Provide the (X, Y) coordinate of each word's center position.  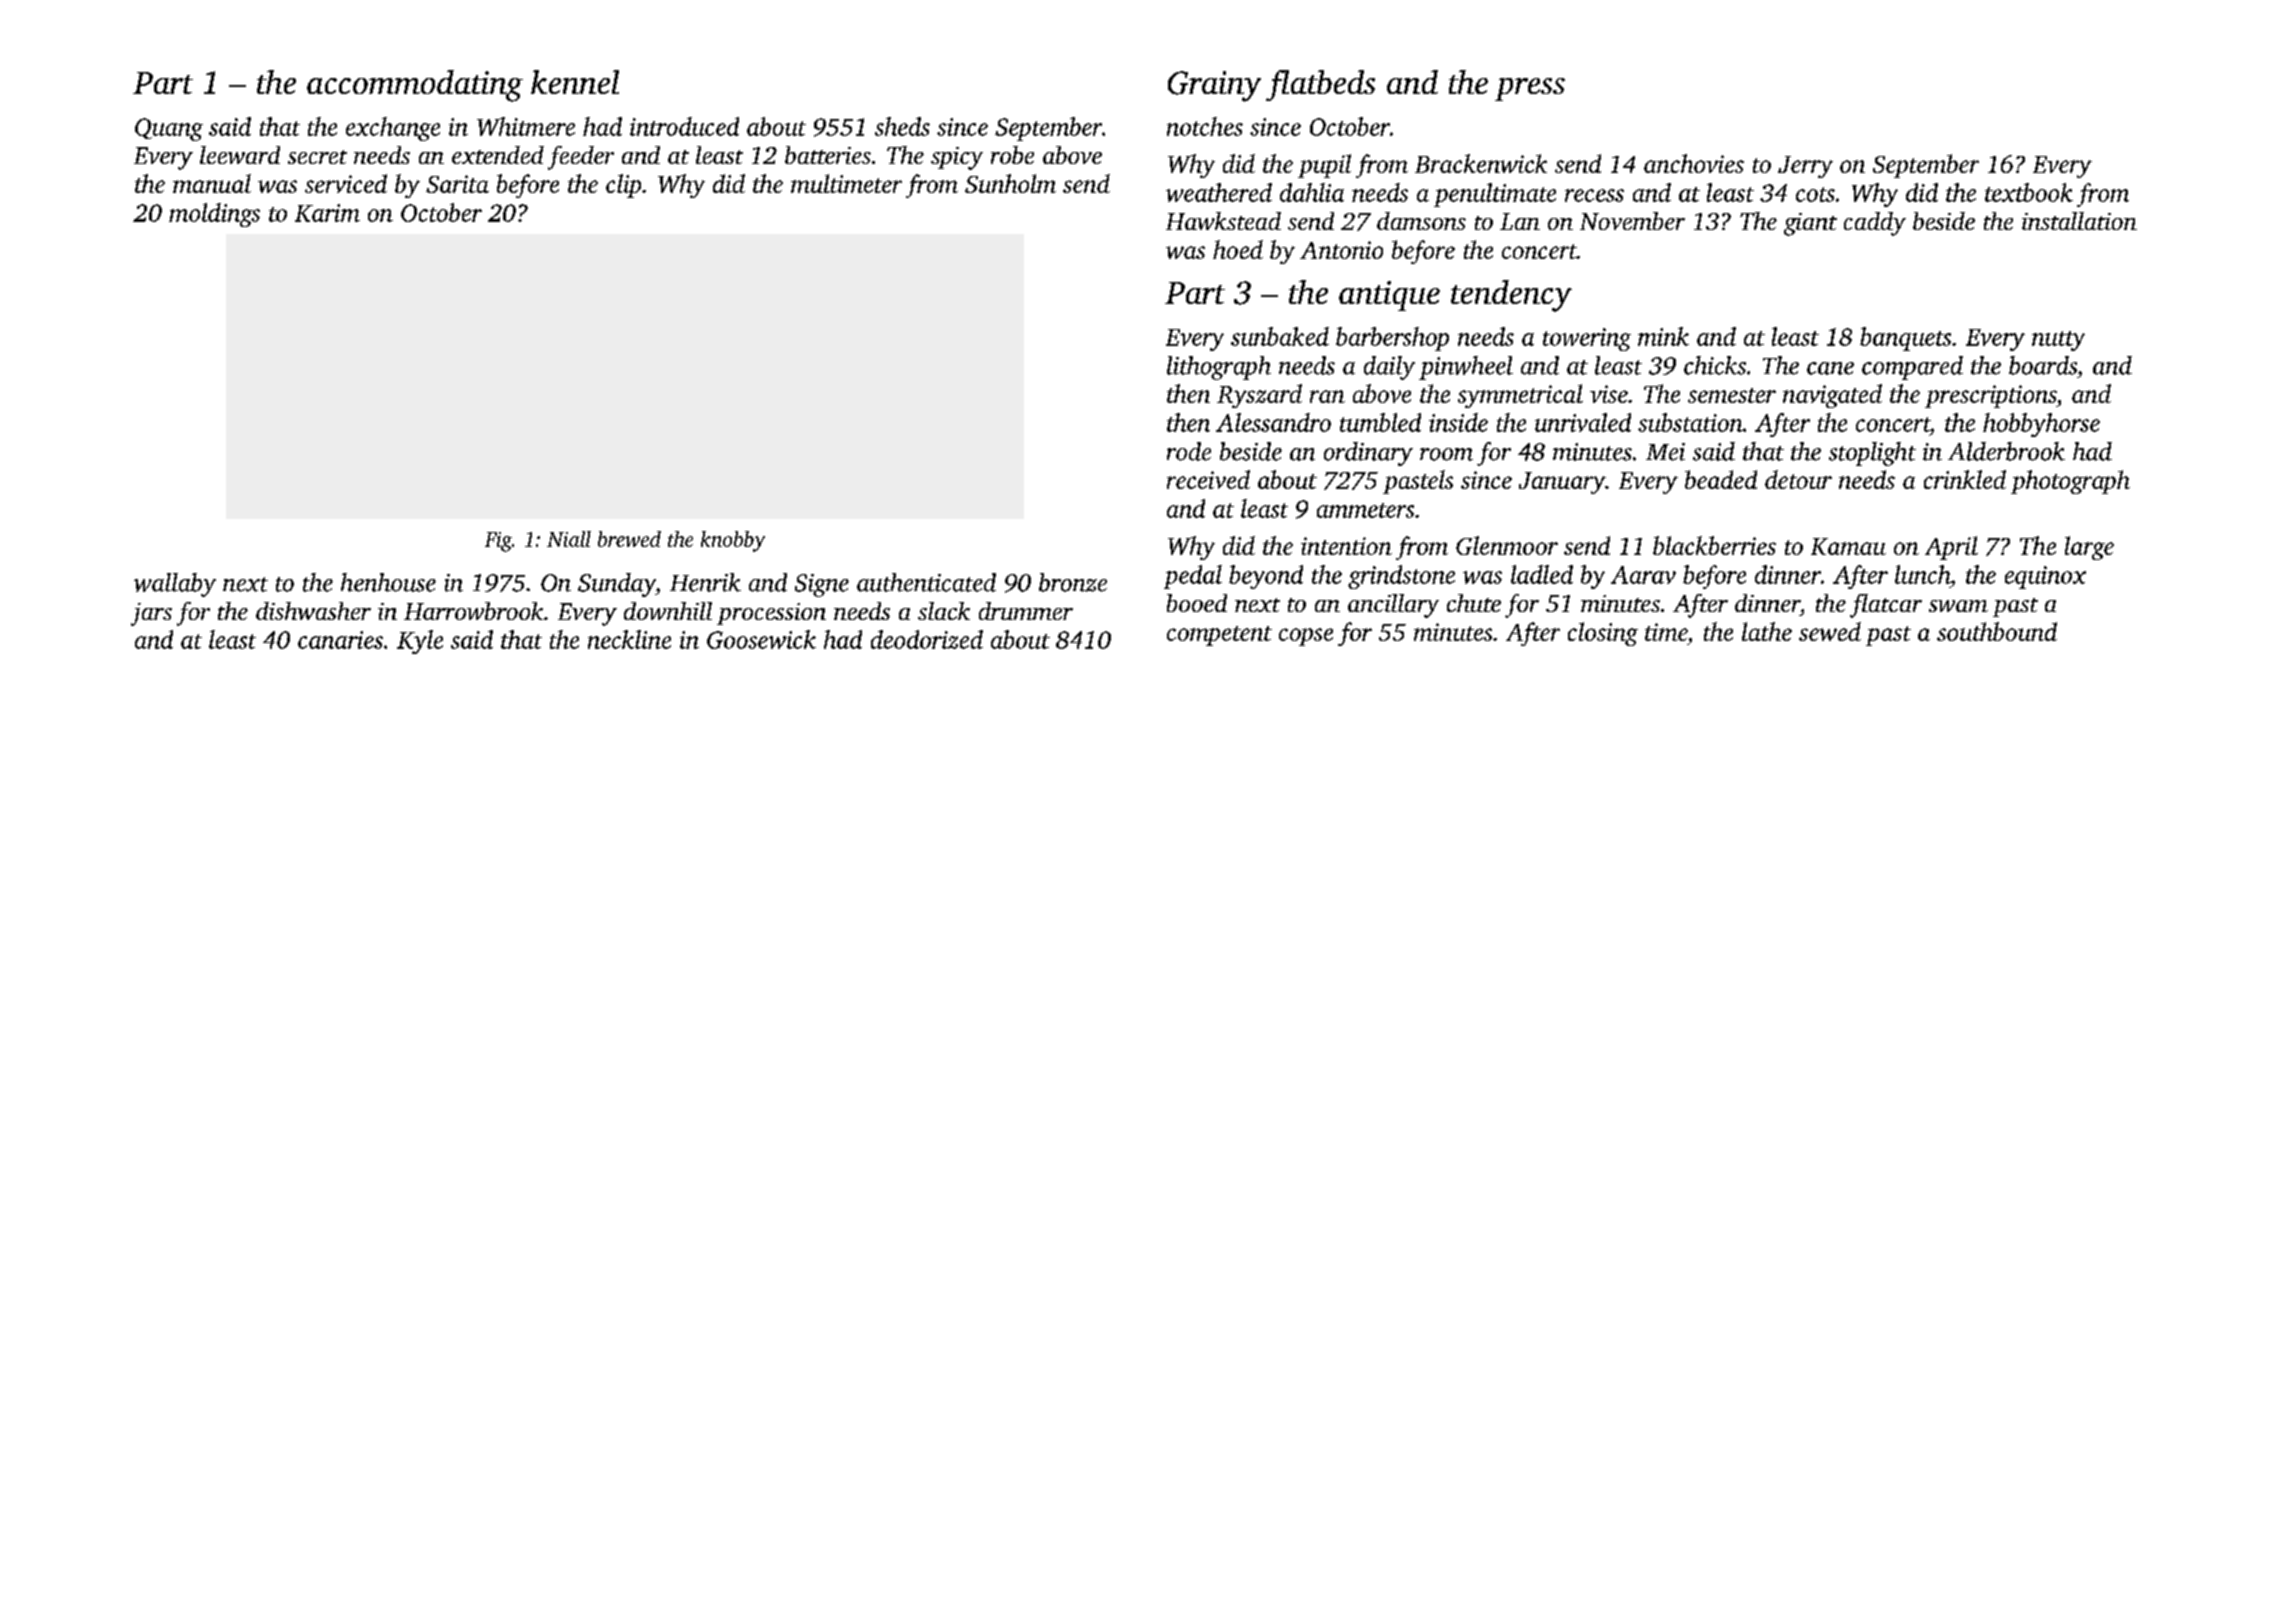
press (1530, 89)
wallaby (175, 585)
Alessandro (1273, 422)
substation (1690, 422)
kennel (575, 82)
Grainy (1214, 86)
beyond (1266, 577)
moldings (214, 215)
